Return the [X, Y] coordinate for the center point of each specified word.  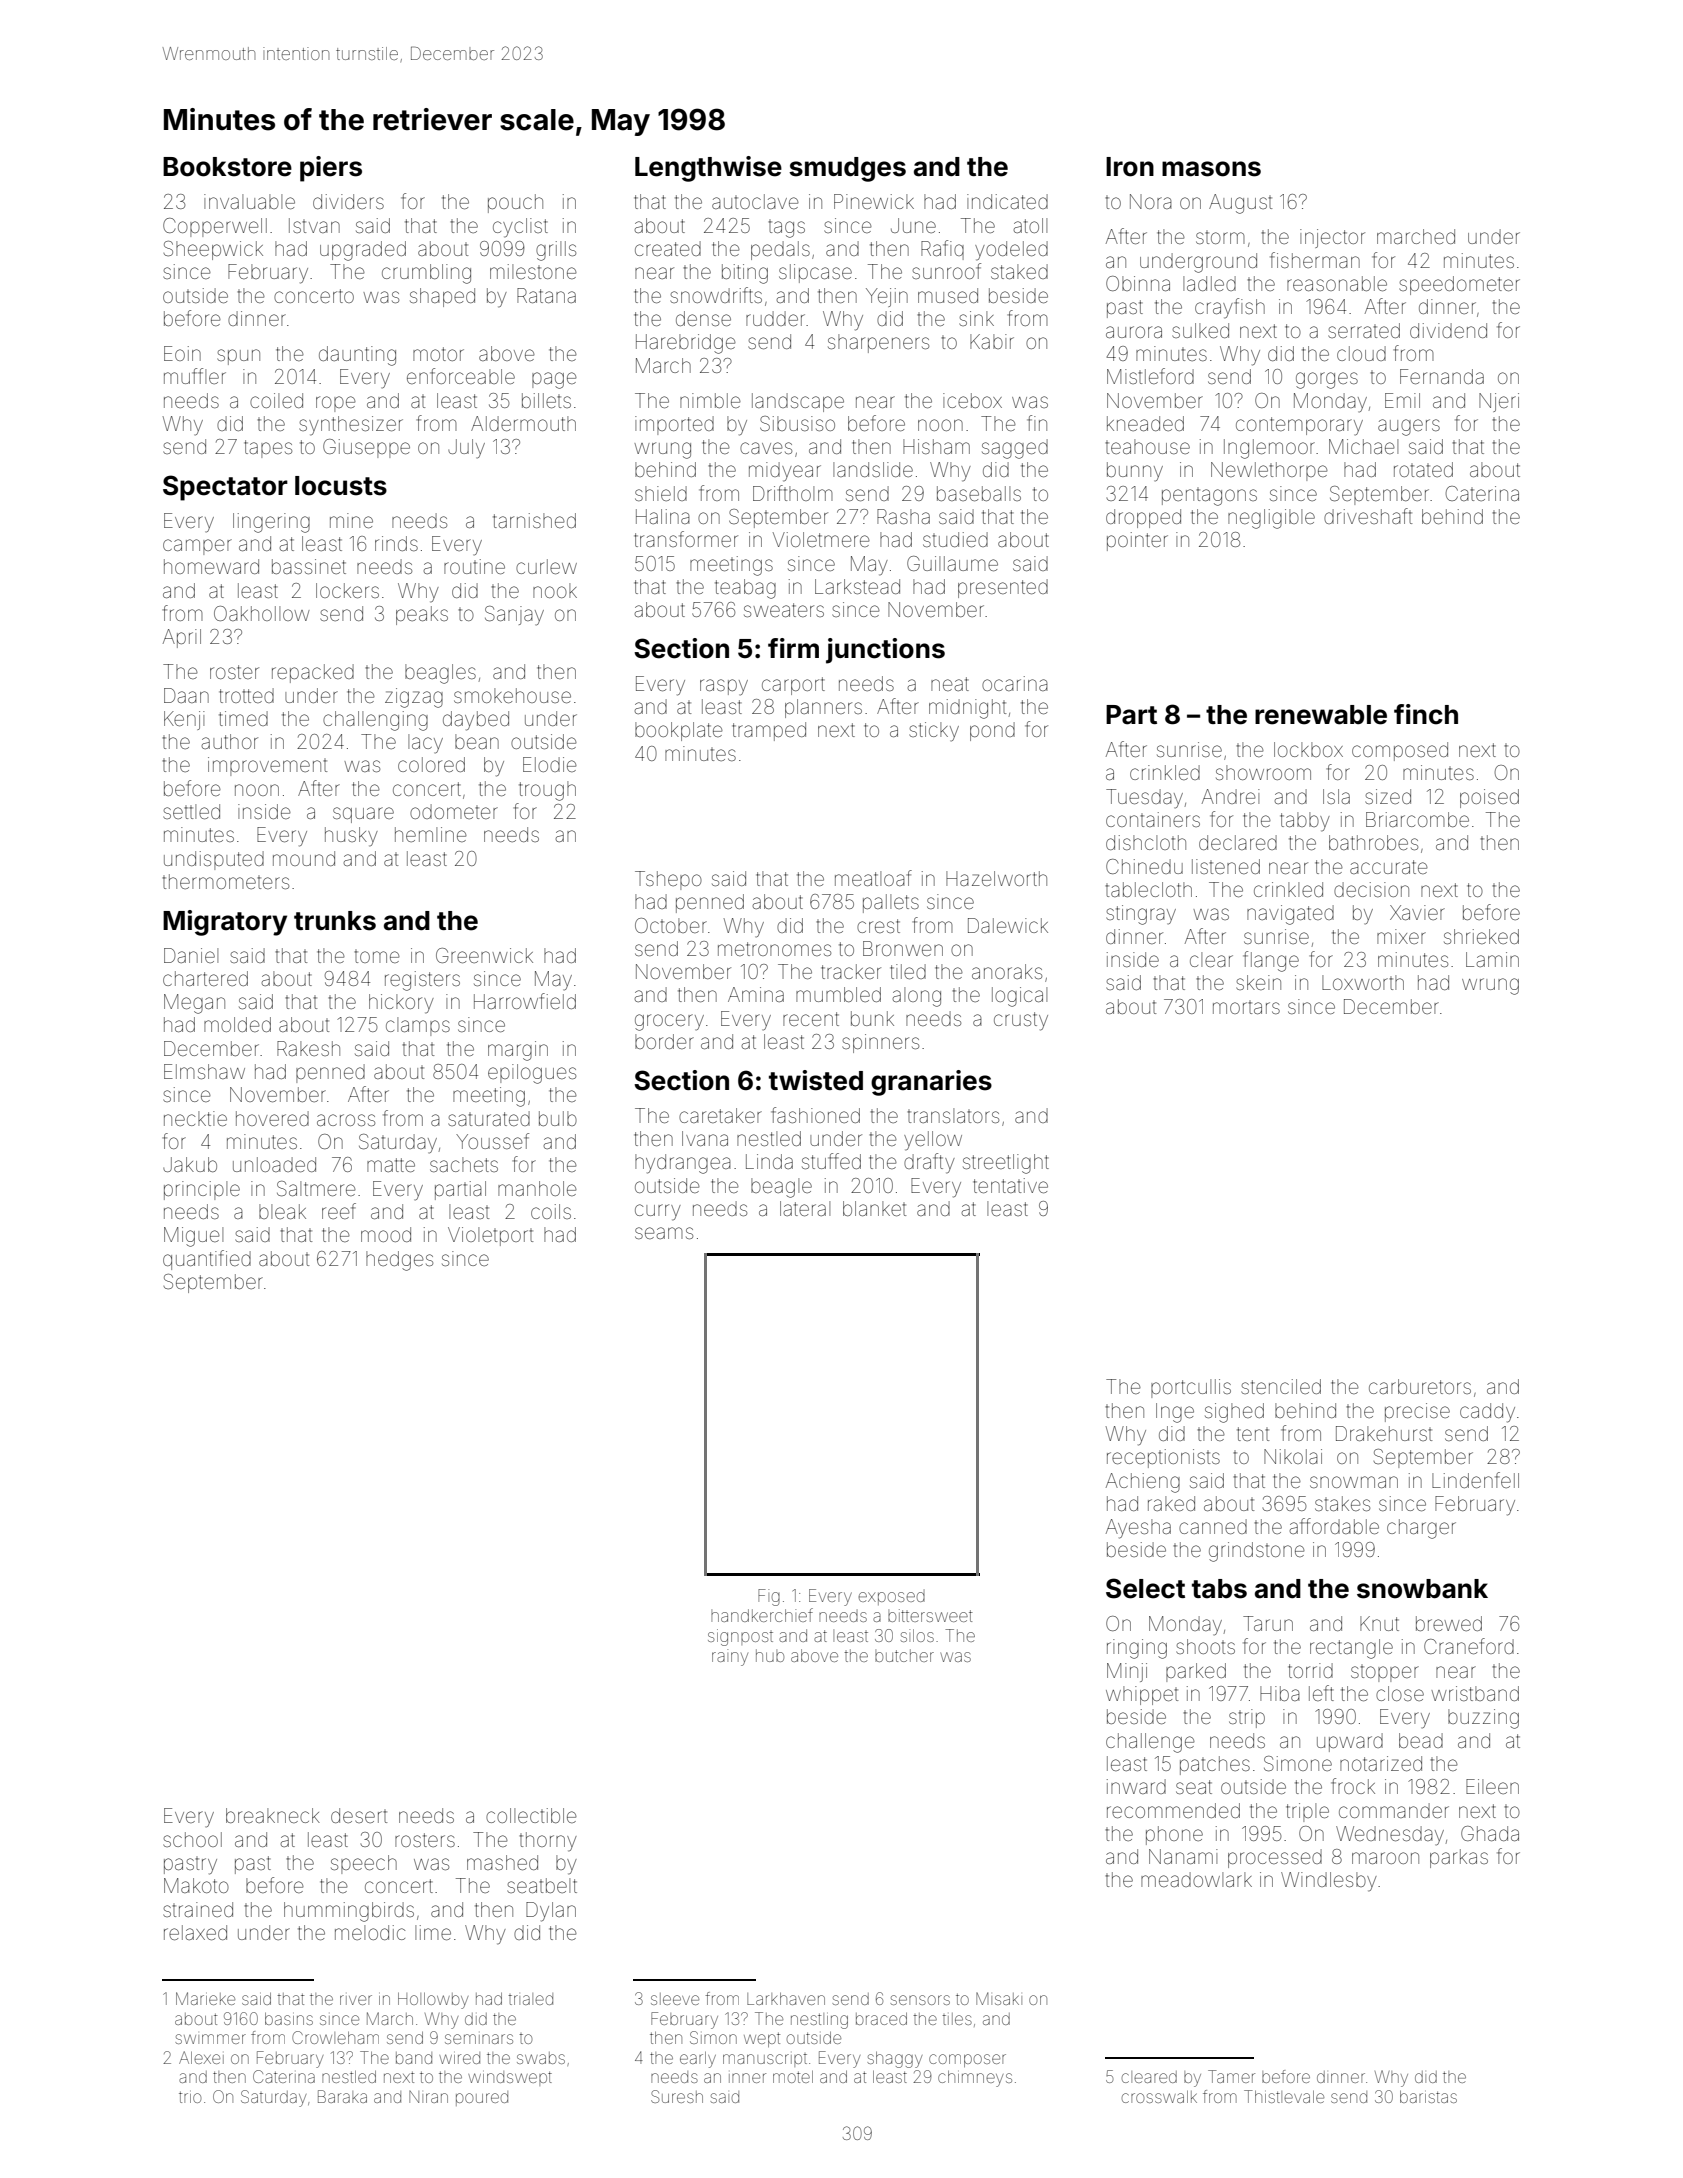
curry [658, 1212]
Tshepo [668, 880]
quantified [207, 1260]
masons [1211, 169]
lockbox [1308, 749]
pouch [515, 203]
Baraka [342, 2096]
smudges [847, 169]
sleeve [675, 1999]
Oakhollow [262, 613]
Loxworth [1363, 982]
